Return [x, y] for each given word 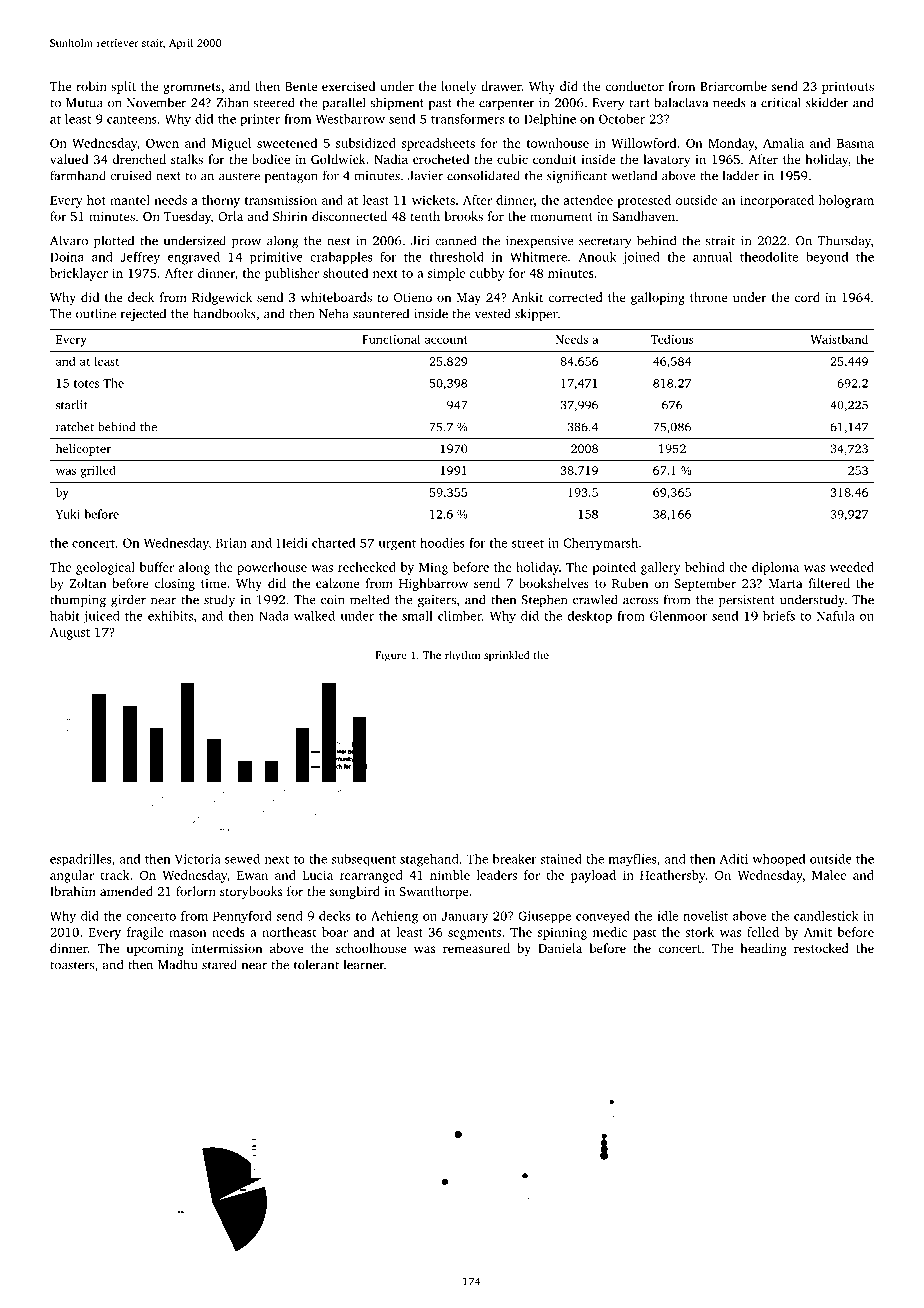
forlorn [196, 891]
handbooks [224, 313]
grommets [192, 88]
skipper [536, 314]
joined [641, 258]
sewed [242, 859]
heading [764, 949]
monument [561, 217]
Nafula [836, 616]
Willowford [643, 143]
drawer [501, 86]
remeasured [476, 948]
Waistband [839, 339]
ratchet [75, 427]
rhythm [462, 656]
